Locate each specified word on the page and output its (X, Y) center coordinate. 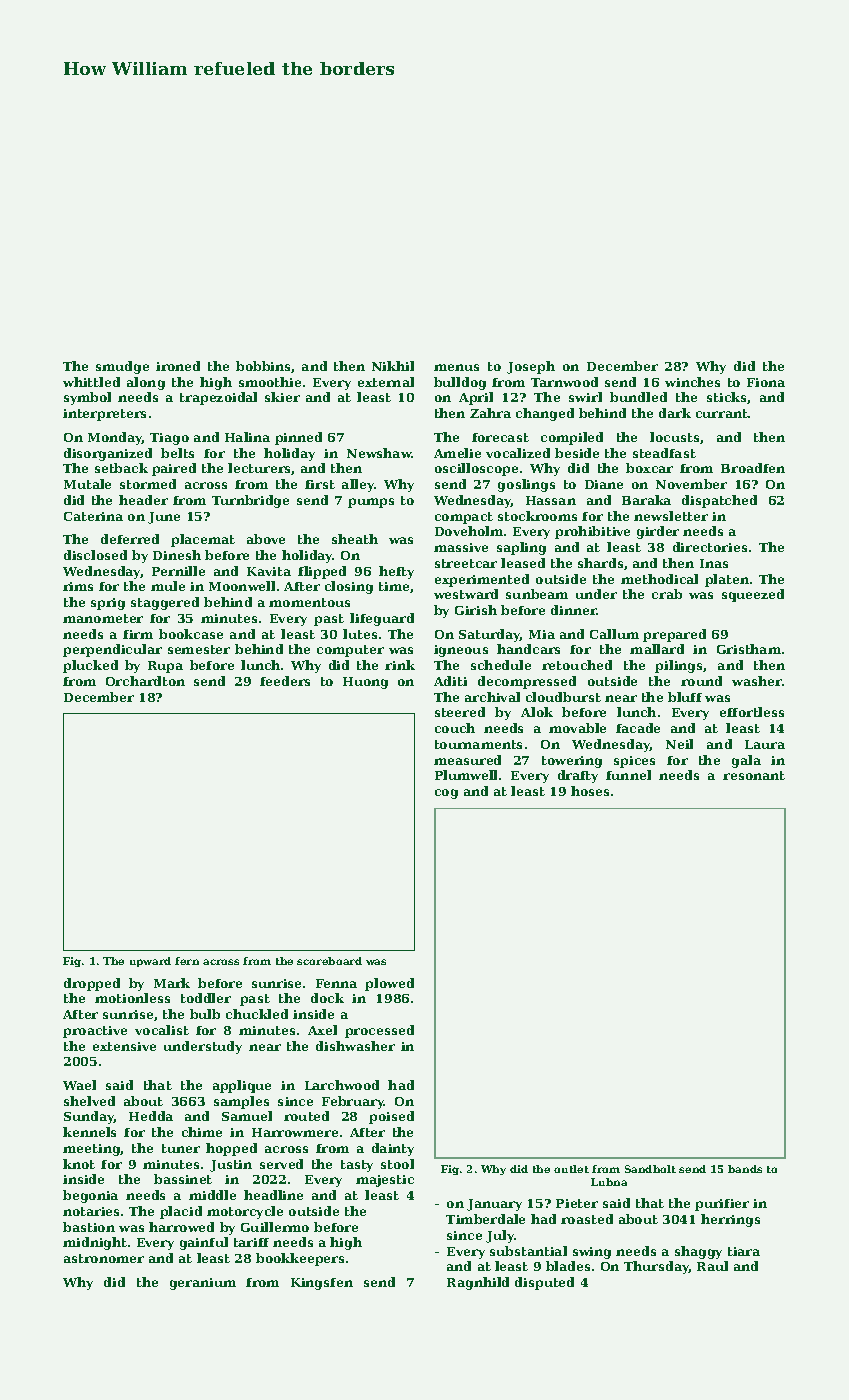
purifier (722, 1205)
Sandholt (650, 1169)
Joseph (531, 367)
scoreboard (329, 961)
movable (577, 728)
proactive (95, 1032)
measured (467, 760)
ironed (178, 366)
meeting (92, 1150)
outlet (571, 1169)
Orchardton (145, 681)
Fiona (766, 382)
